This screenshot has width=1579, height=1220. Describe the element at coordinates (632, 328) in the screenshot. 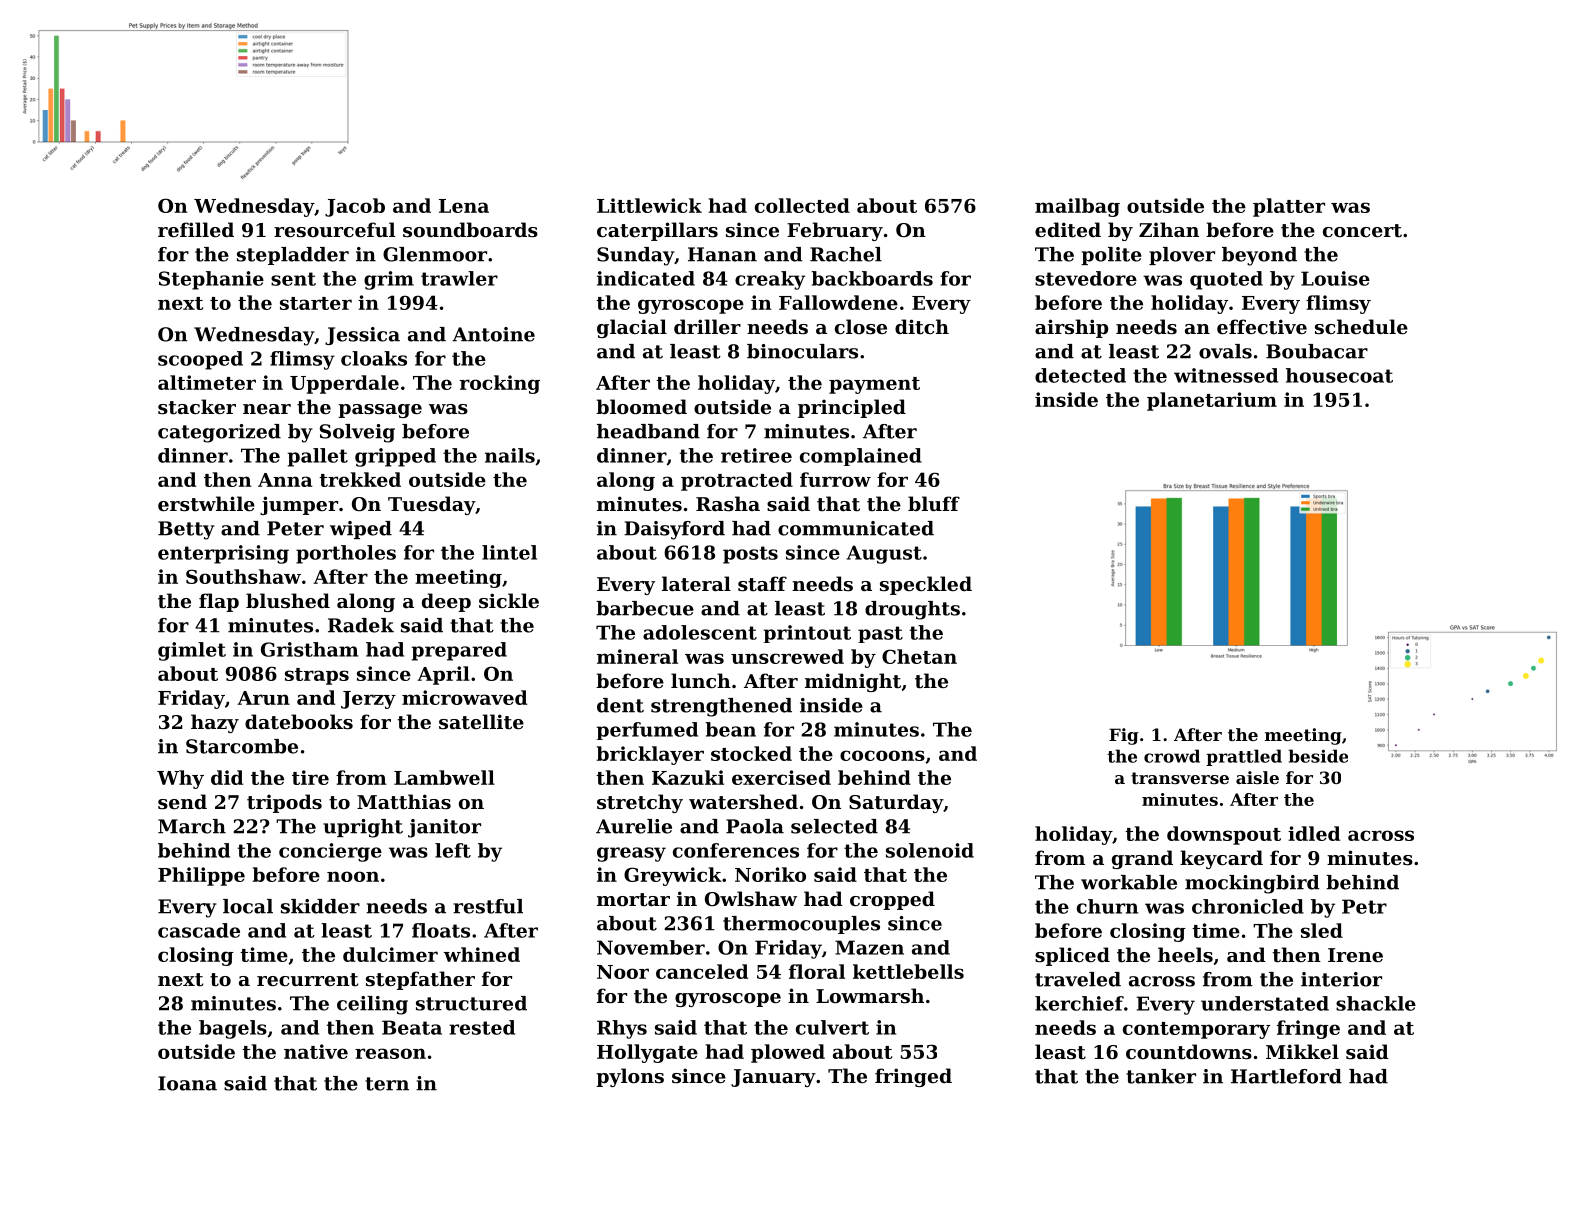

I see `glacial` at that location.
